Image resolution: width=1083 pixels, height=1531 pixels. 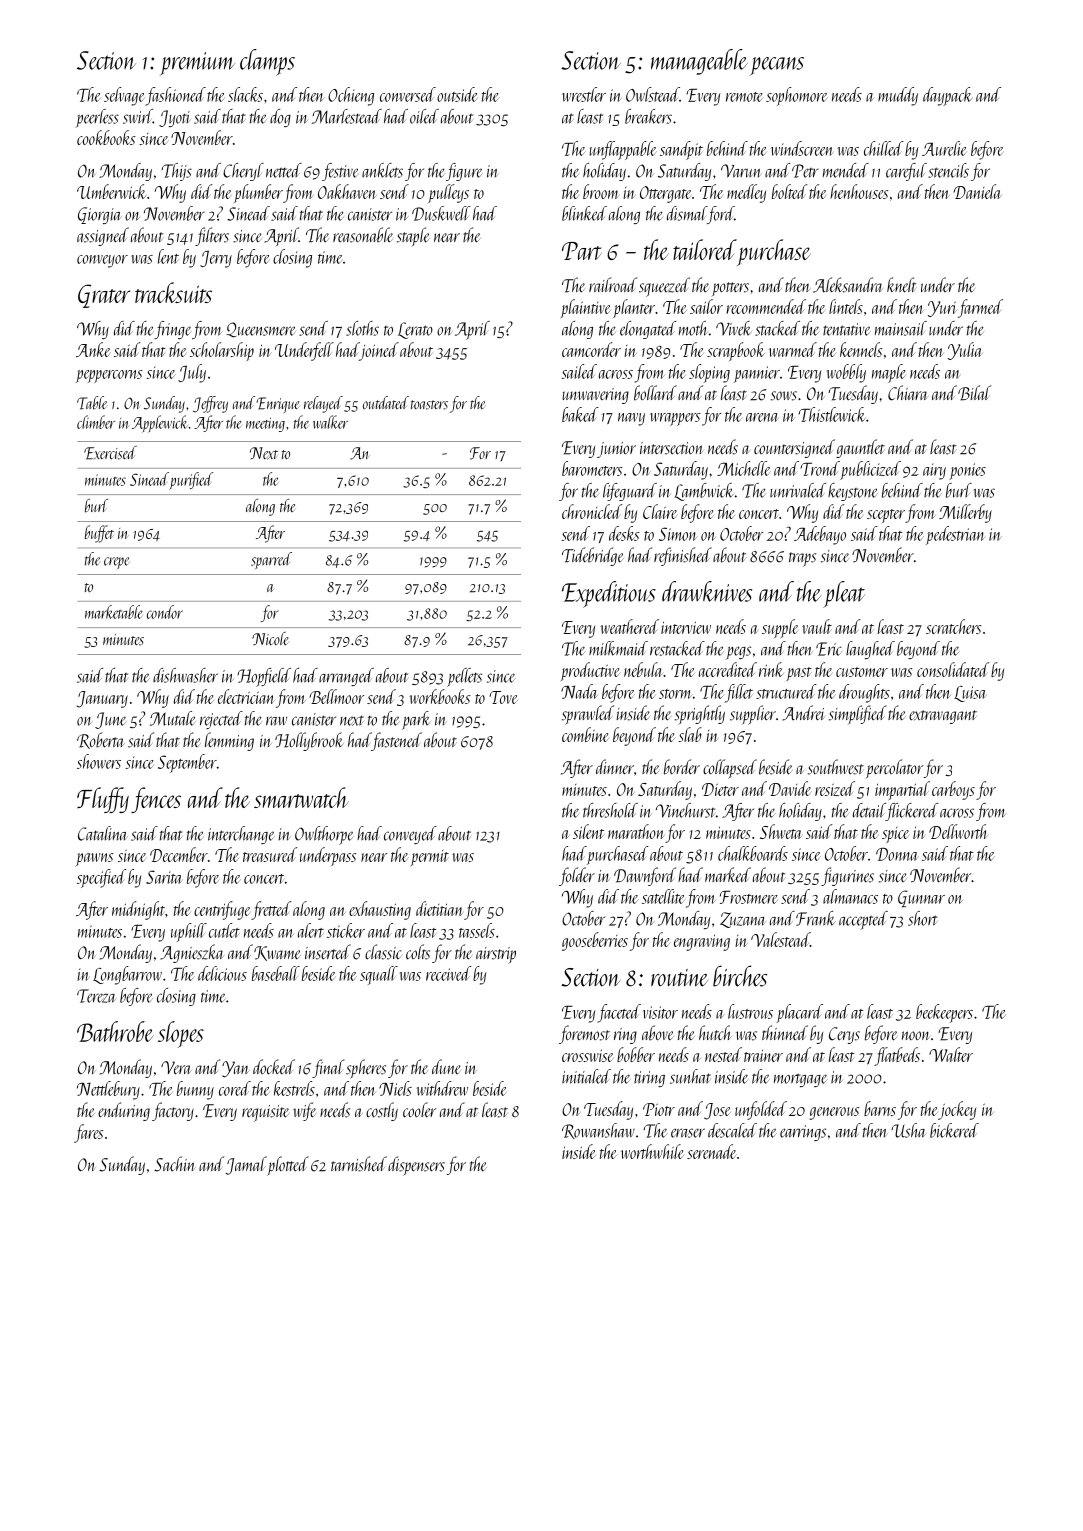 What do you see at coordinates (803, 713) in the document?
I see `Andrei` at bounding box center [803, 713].
